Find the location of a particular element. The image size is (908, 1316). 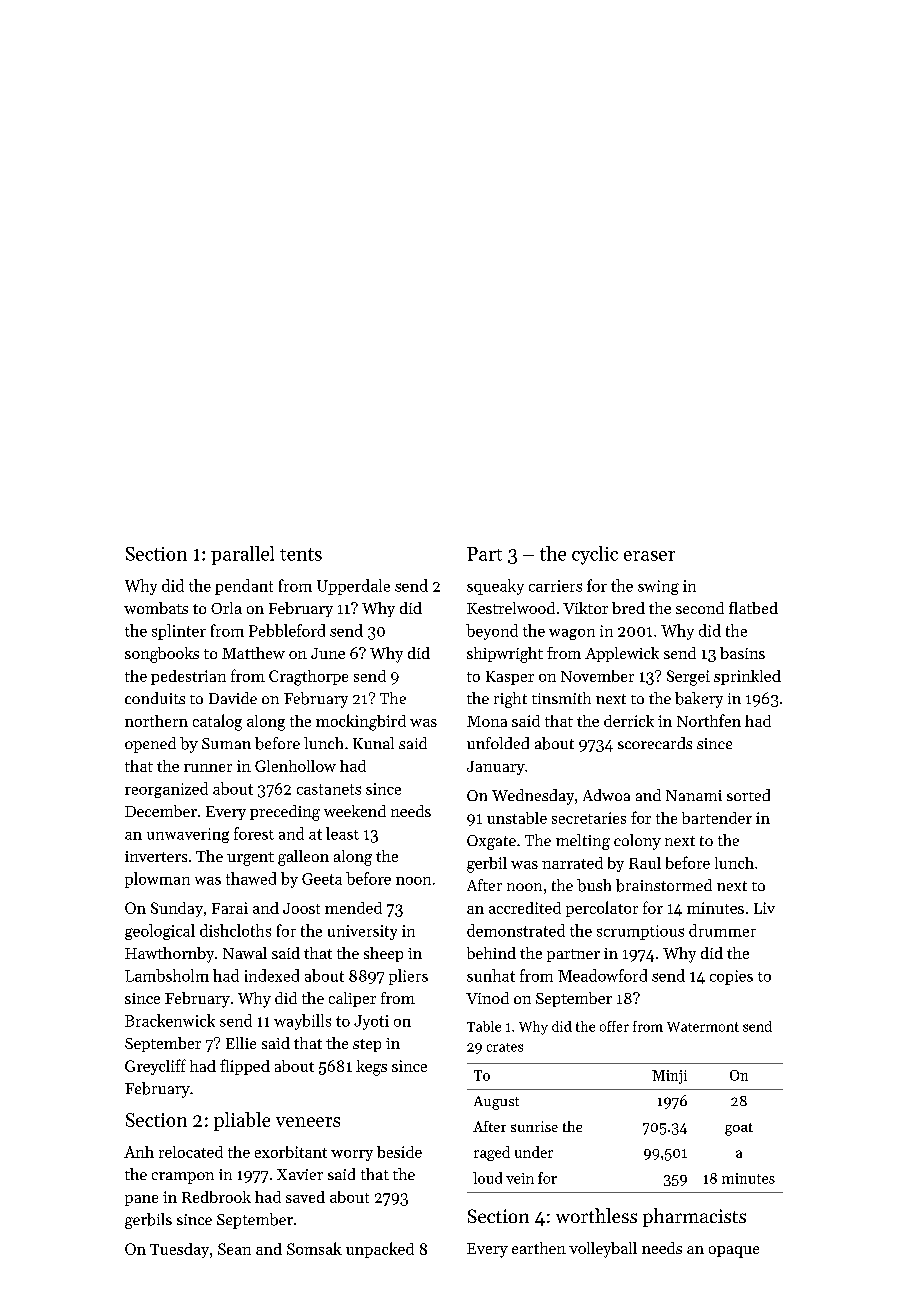

Upperdale is located at coordinates (353, 587).
